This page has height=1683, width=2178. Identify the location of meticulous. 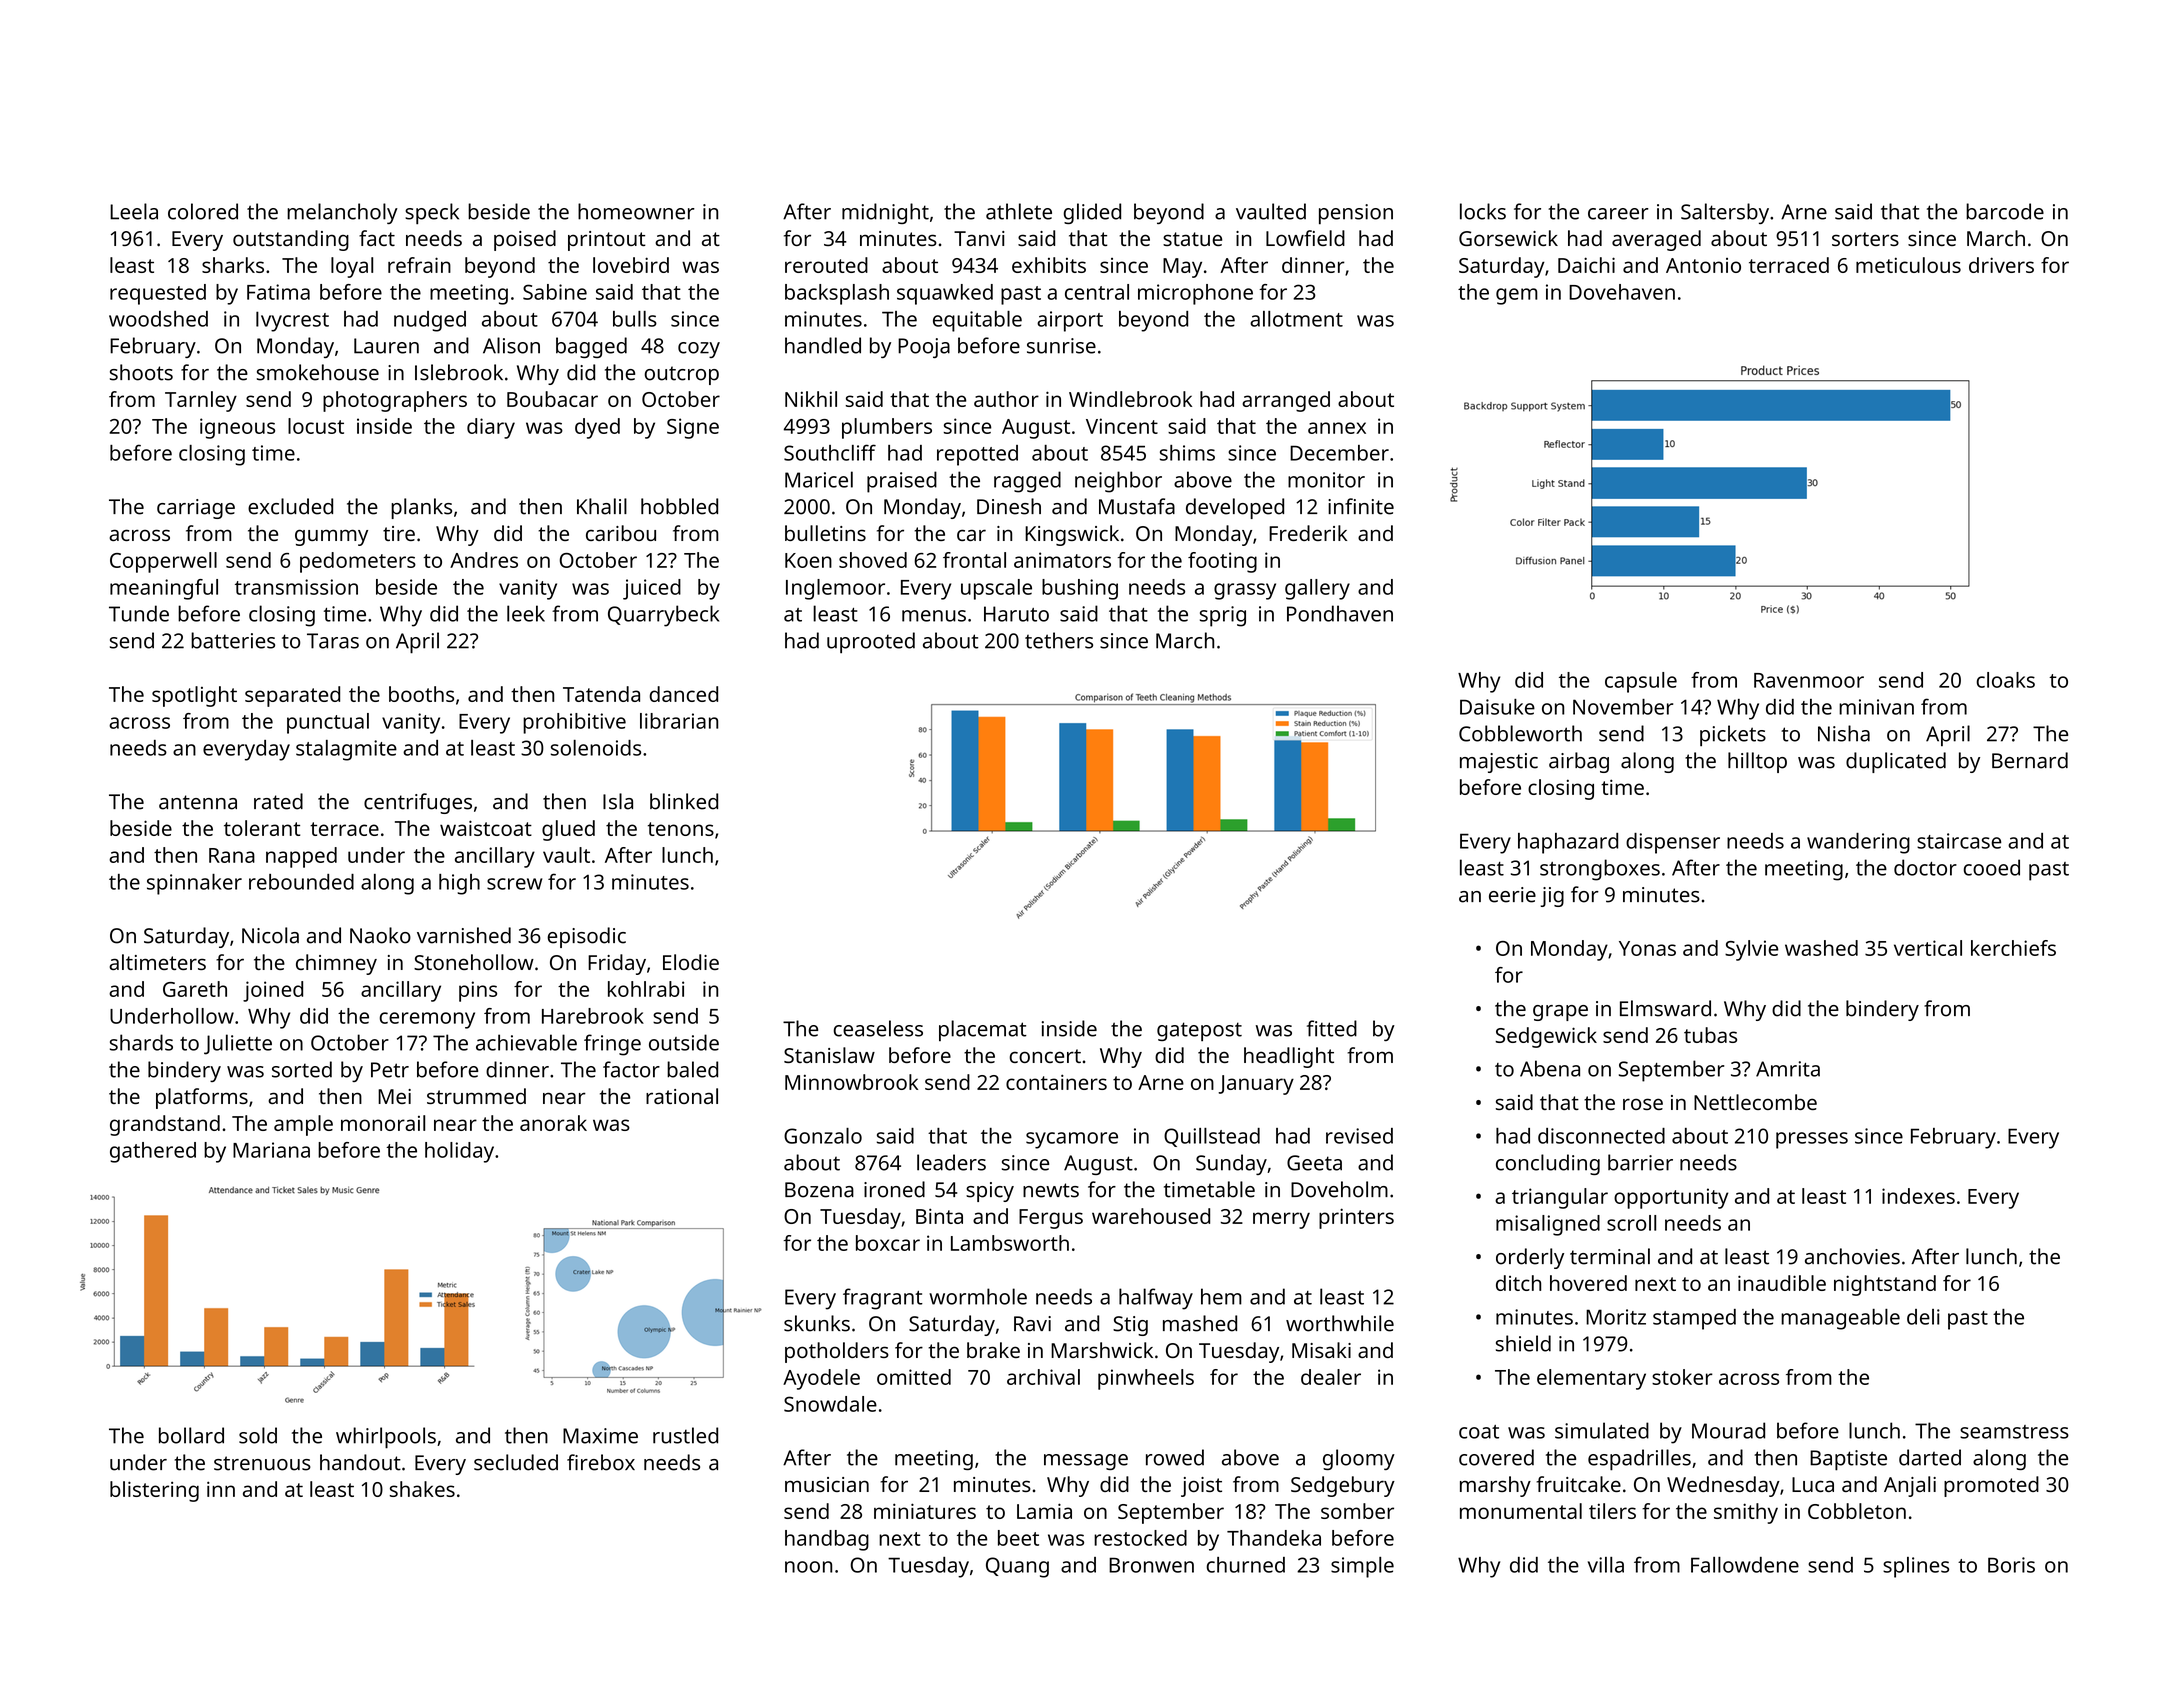
(1908, 265).
